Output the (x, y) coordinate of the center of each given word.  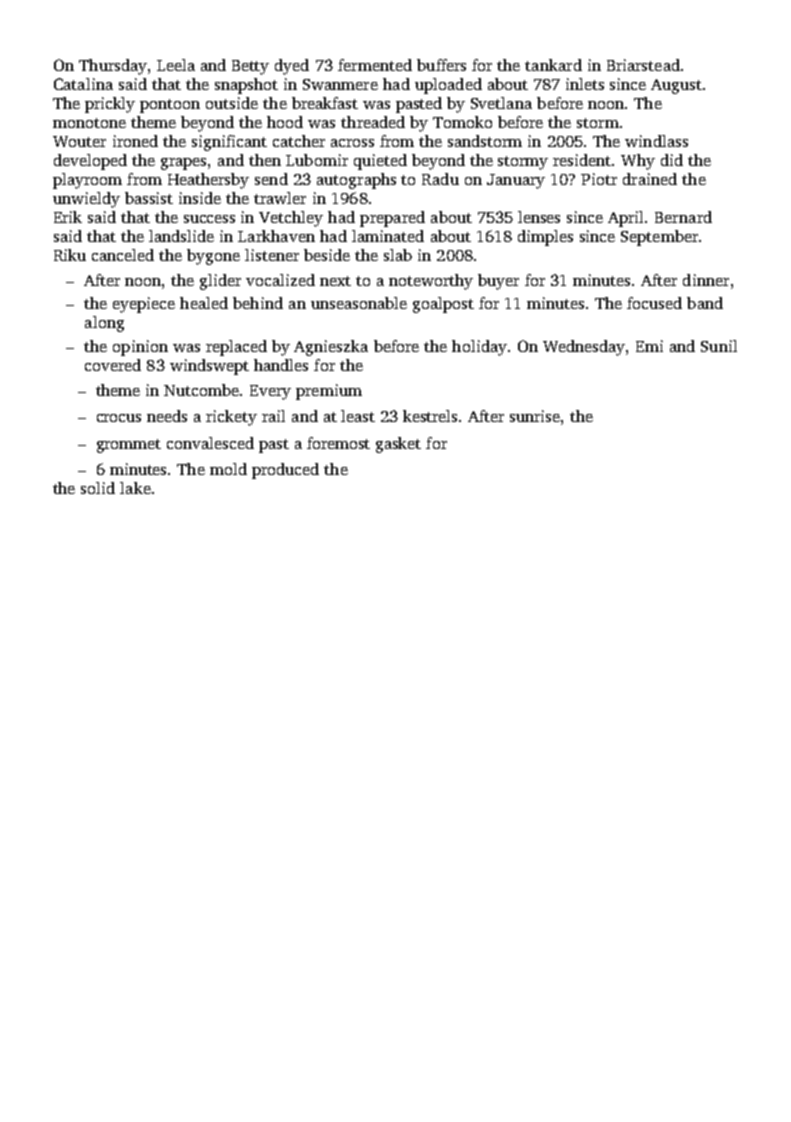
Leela (176, 65)
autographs (356, 181)
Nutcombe (201, 390)
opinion (140, 348)
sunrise (535, 416)
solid (98, 488)
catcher (299, 141)
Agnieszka (331, 348)
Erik (68, 217)
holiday (479, 348)
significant (229, 143)
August (676, 86)
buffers (441, 65)
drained (650, 179)
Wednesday (584, 348)
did (672, 160)
